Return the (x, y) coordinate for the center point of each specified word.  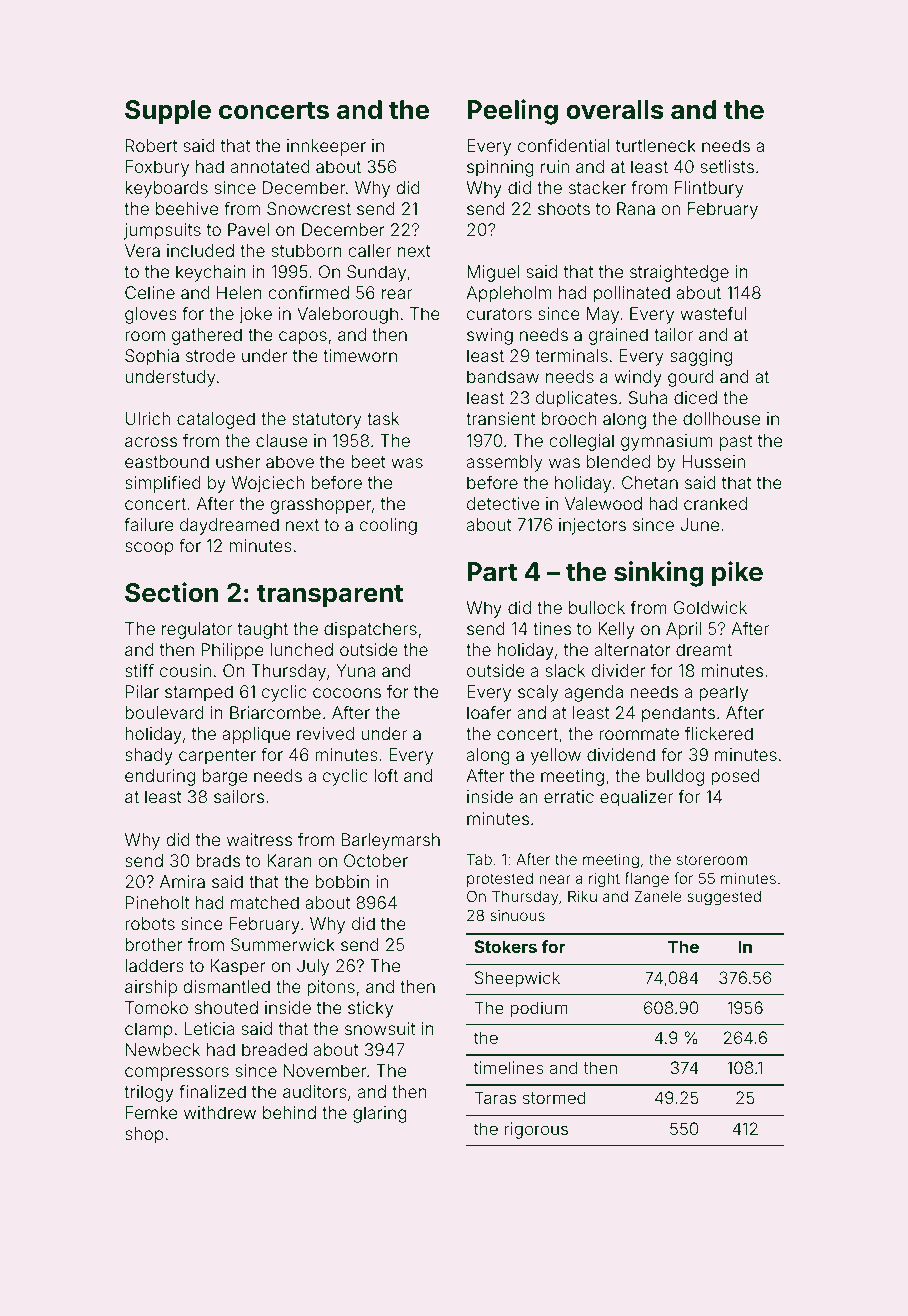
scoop (149, 549)
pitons (331, 988)
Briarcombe (275, 712)
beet (368, 461)
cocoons (347, 693)
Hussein (713, 461)
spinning (500, 168)
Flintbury (709, 189)
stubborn (307, 250)
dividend (621, 754)
